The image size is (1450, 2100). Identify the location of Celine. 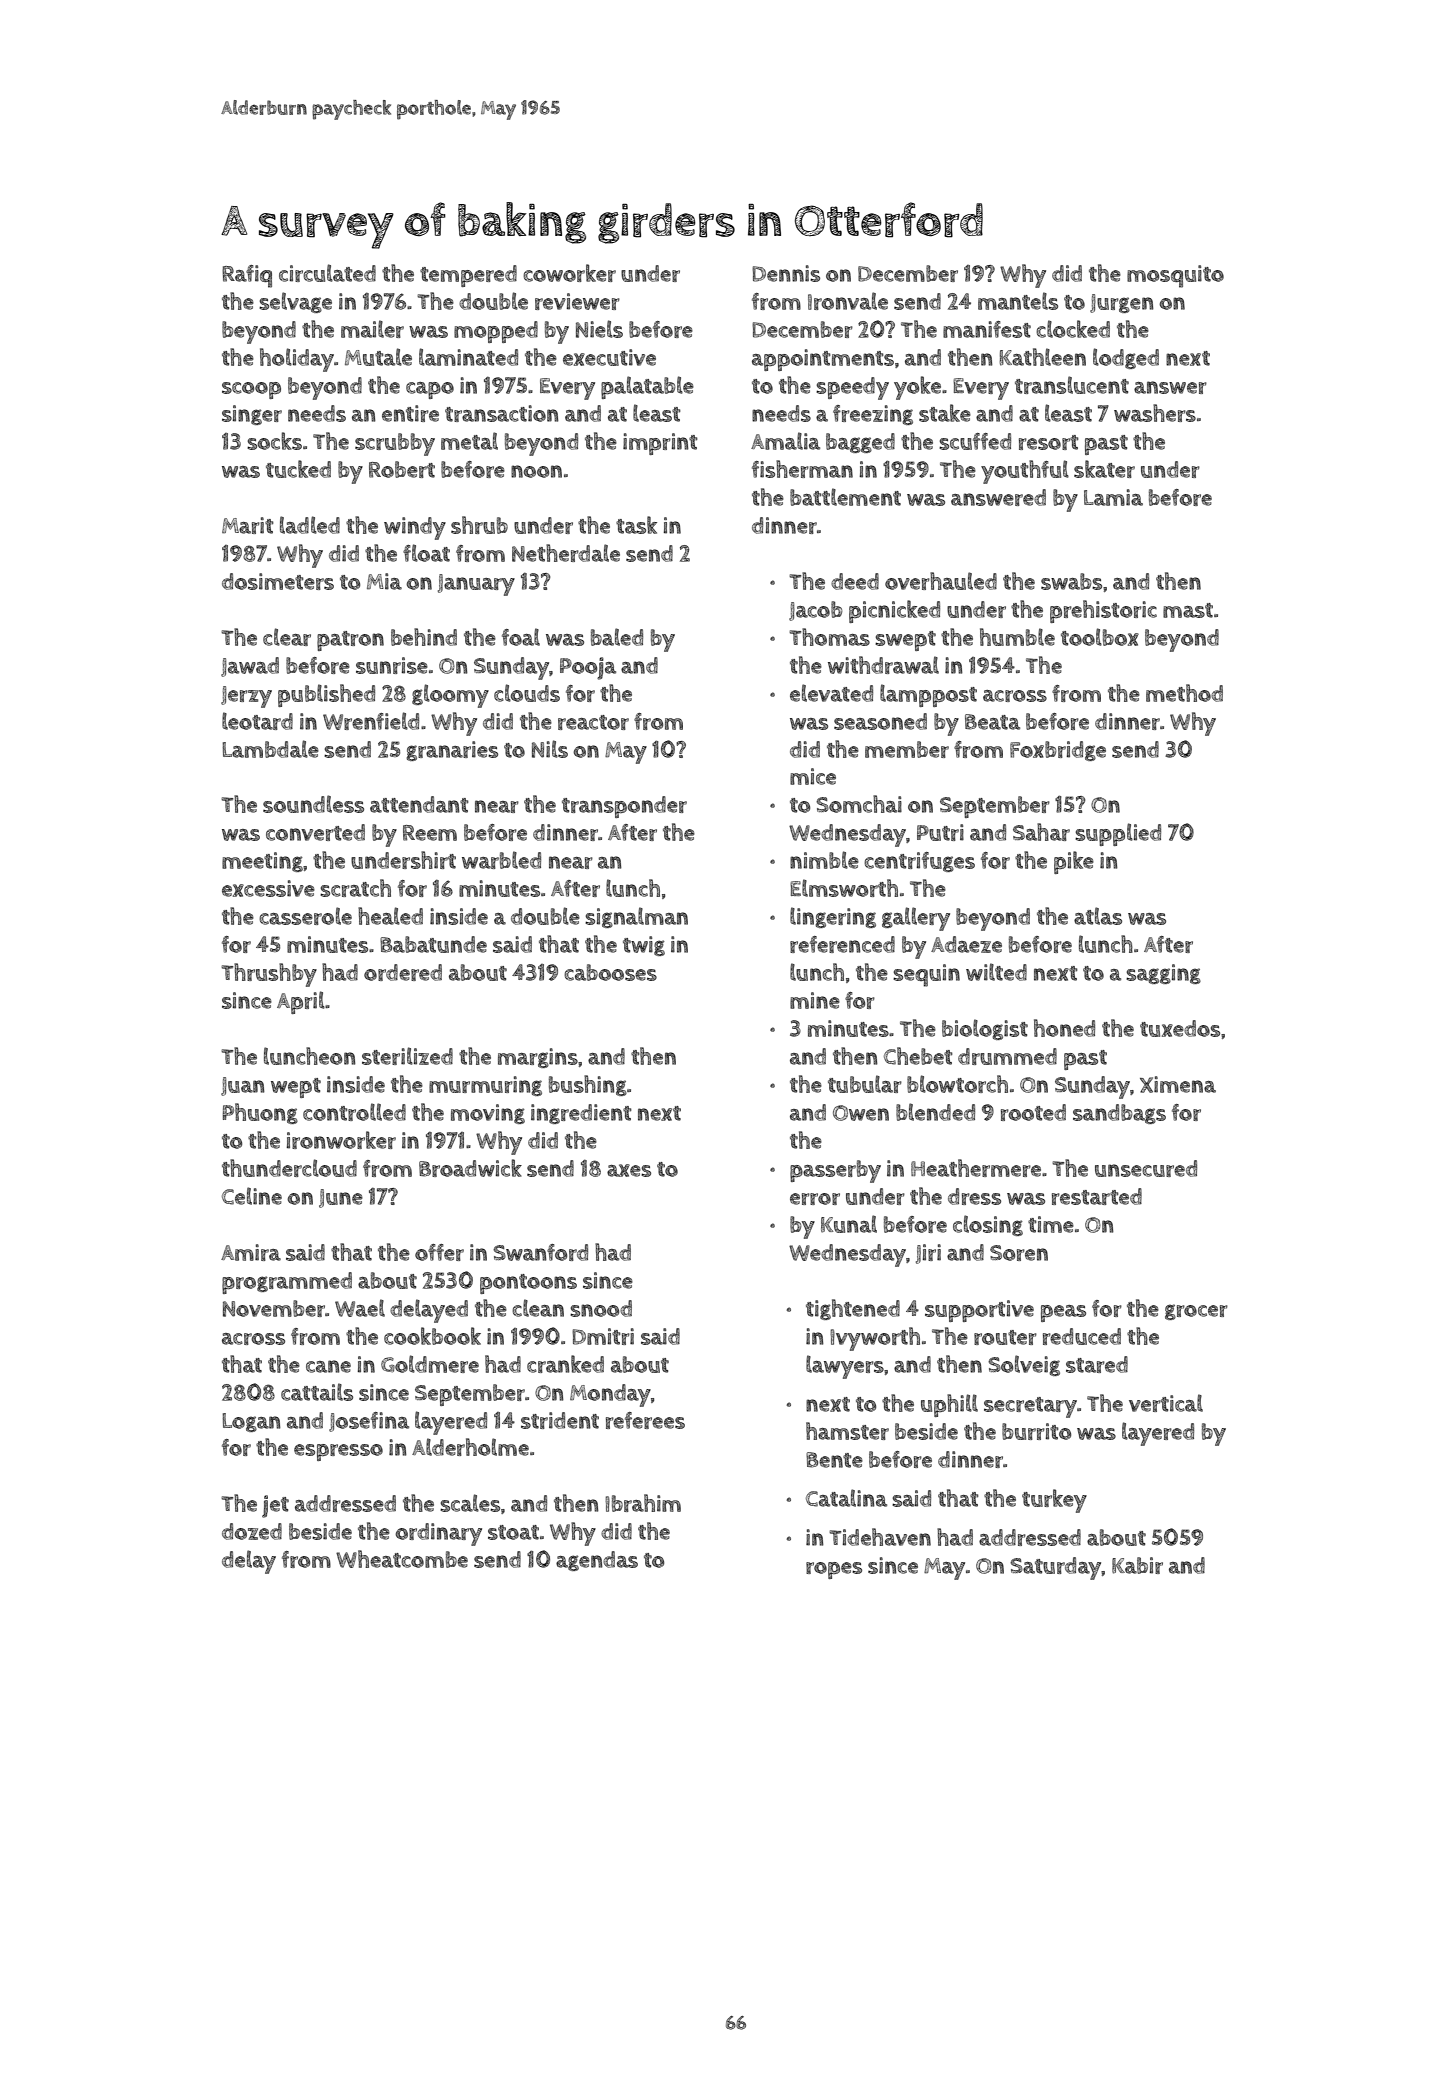
(252, 1196).
